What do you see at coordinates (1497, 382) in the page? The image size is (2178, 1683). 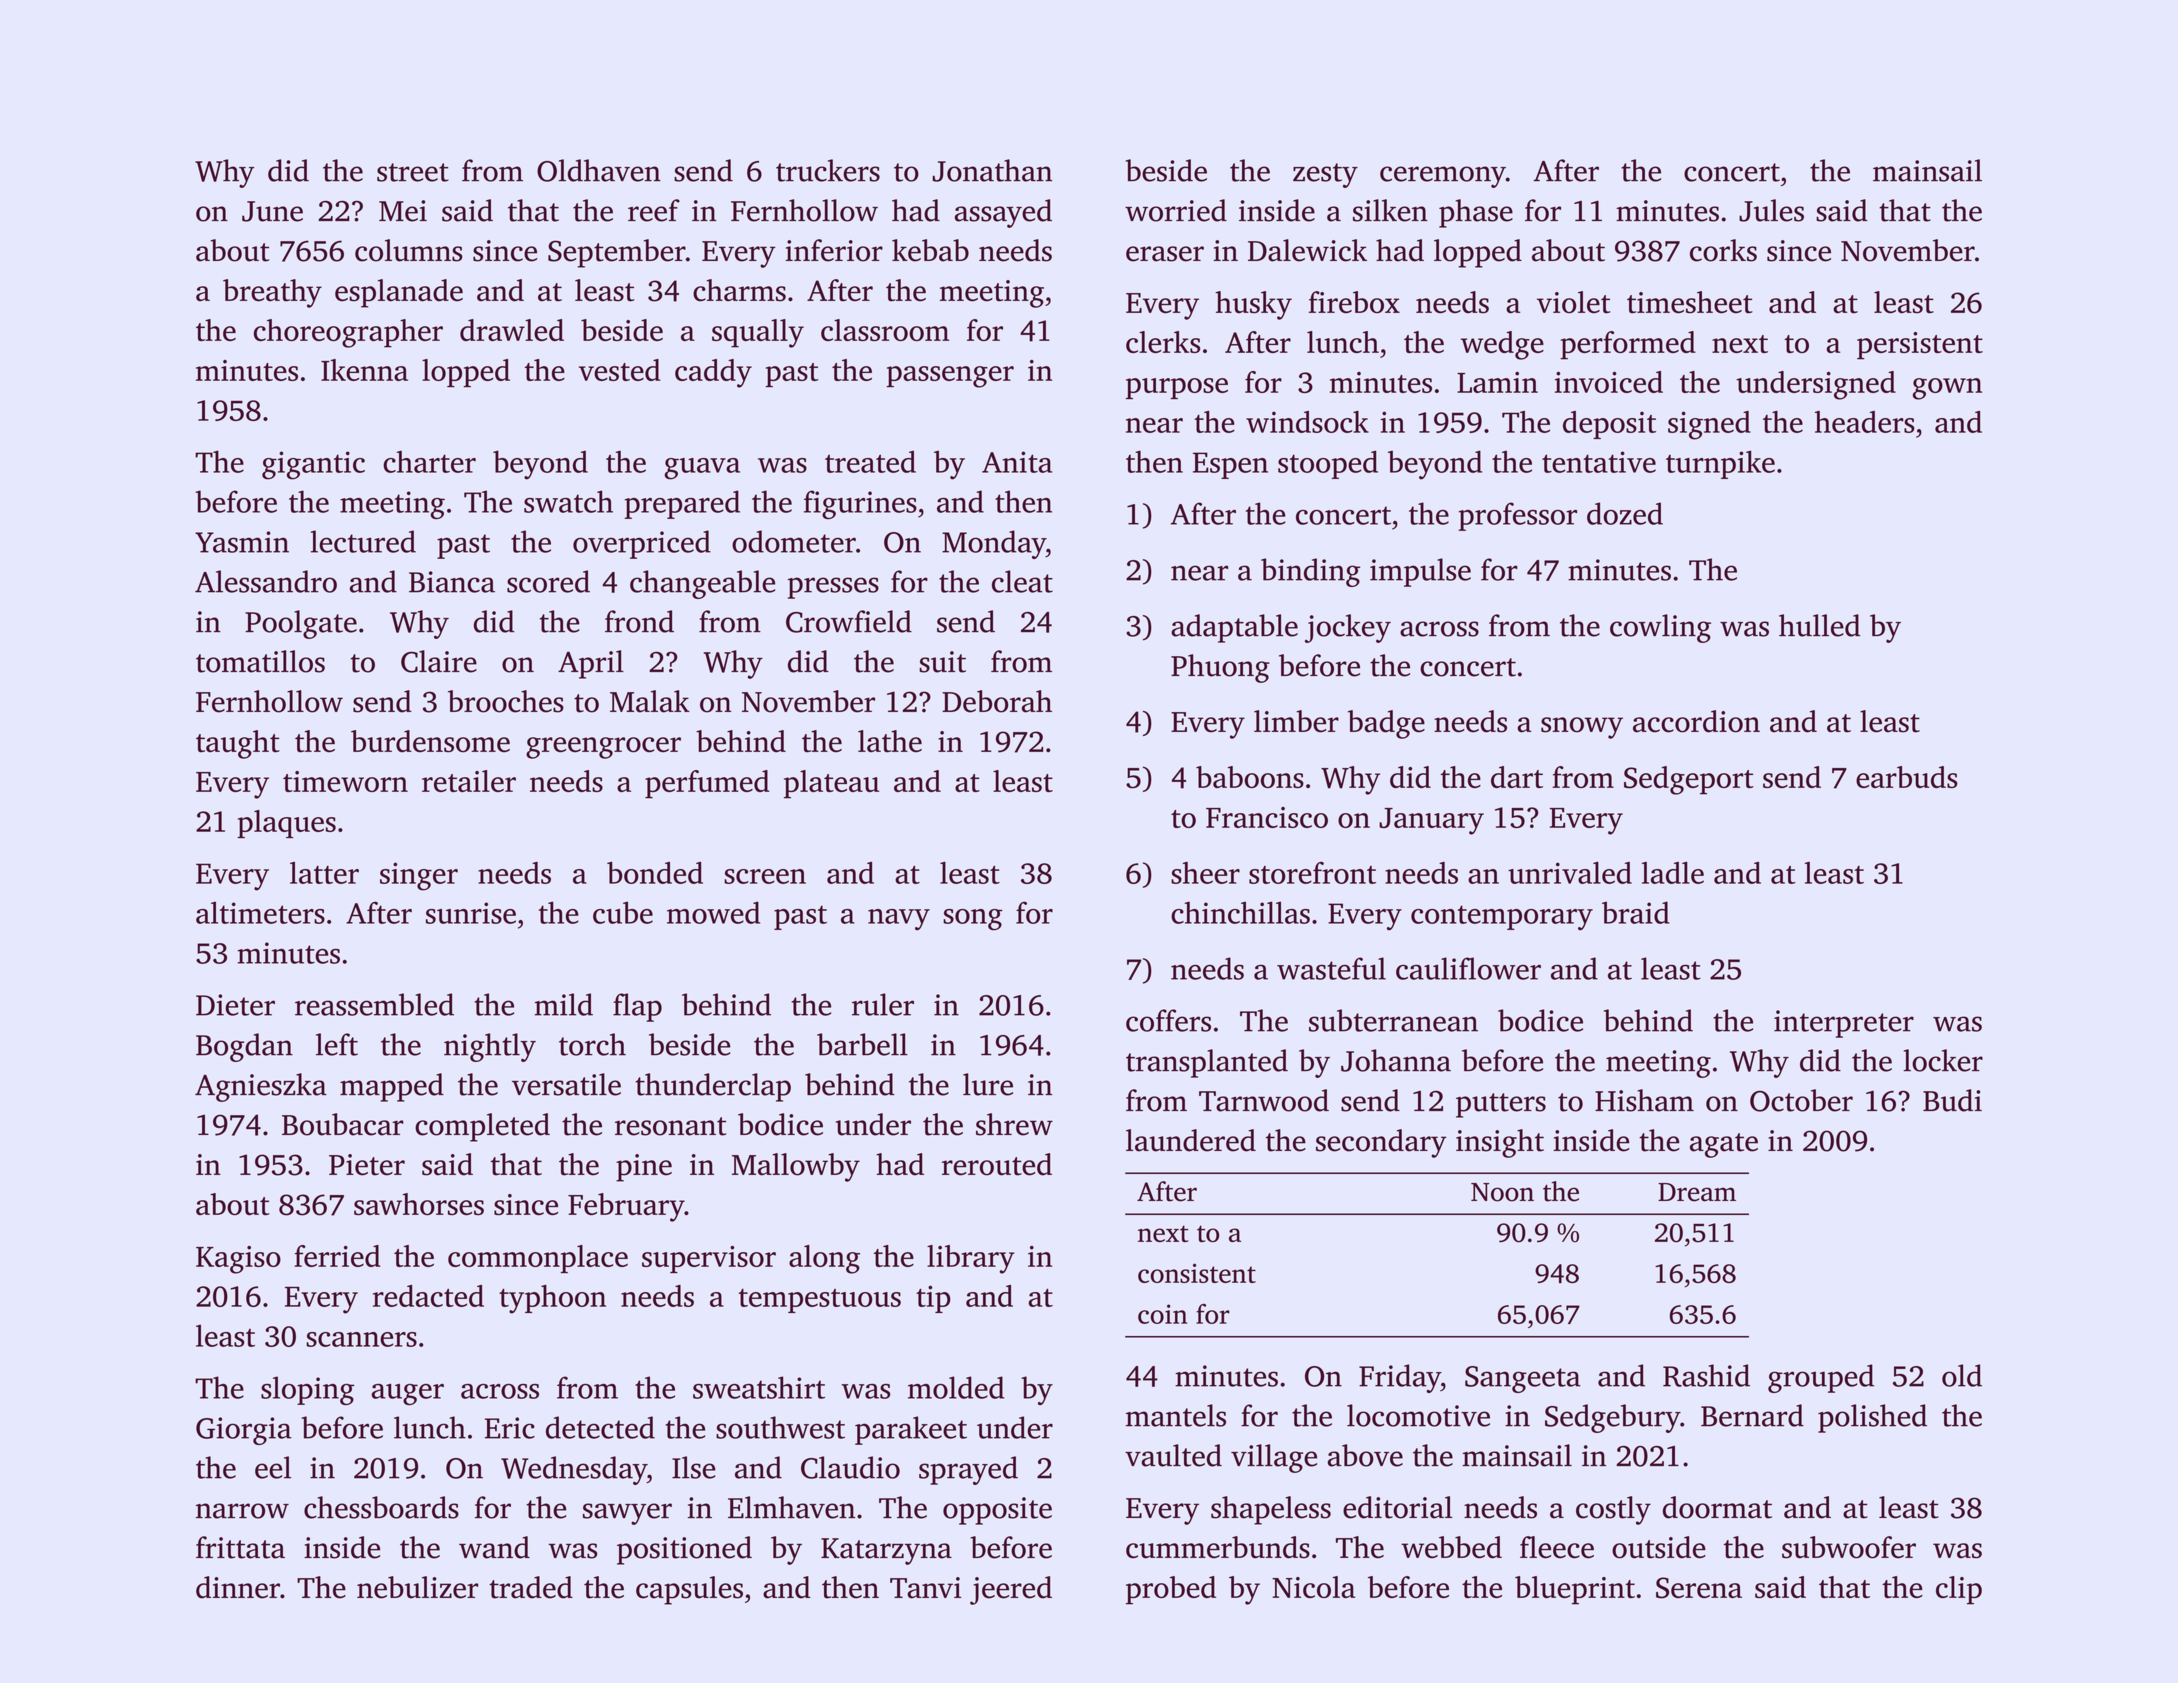 I see `Lamin` at bounding box center [1497, 382].
